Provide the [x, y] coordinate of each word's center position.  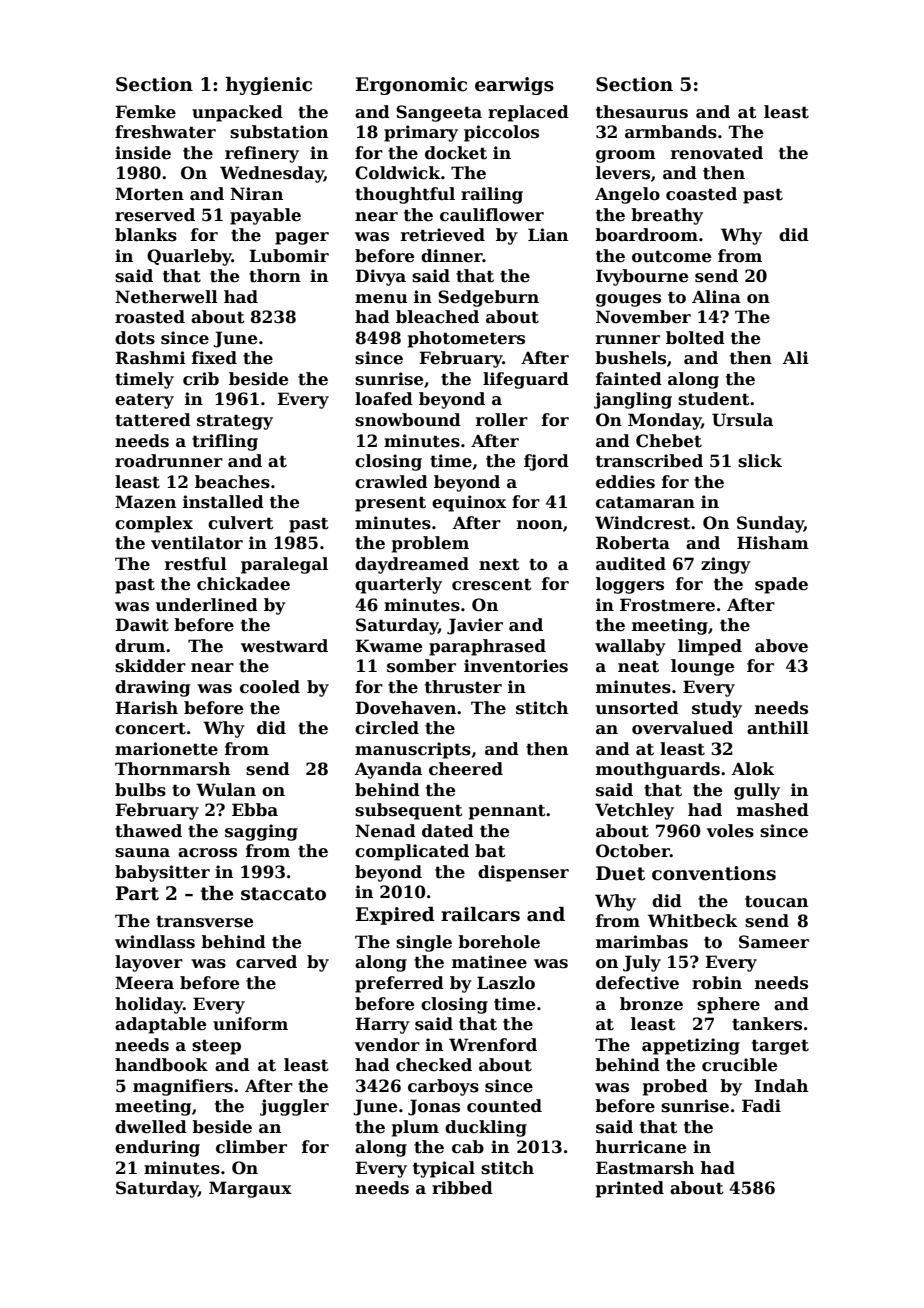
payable [265, 216]
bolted [695, 338]
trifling [225, 442]
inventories [516, 666]
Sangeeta [439, 113]
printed [630, 1189]
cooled [270, 687]
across [207, 853]
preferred [399, 984]
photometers [466, 339]
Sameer [774, 942]
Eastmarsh [645, 1168]
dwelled [151, 1127]
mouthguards [658, 770]
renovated [717, 153]
